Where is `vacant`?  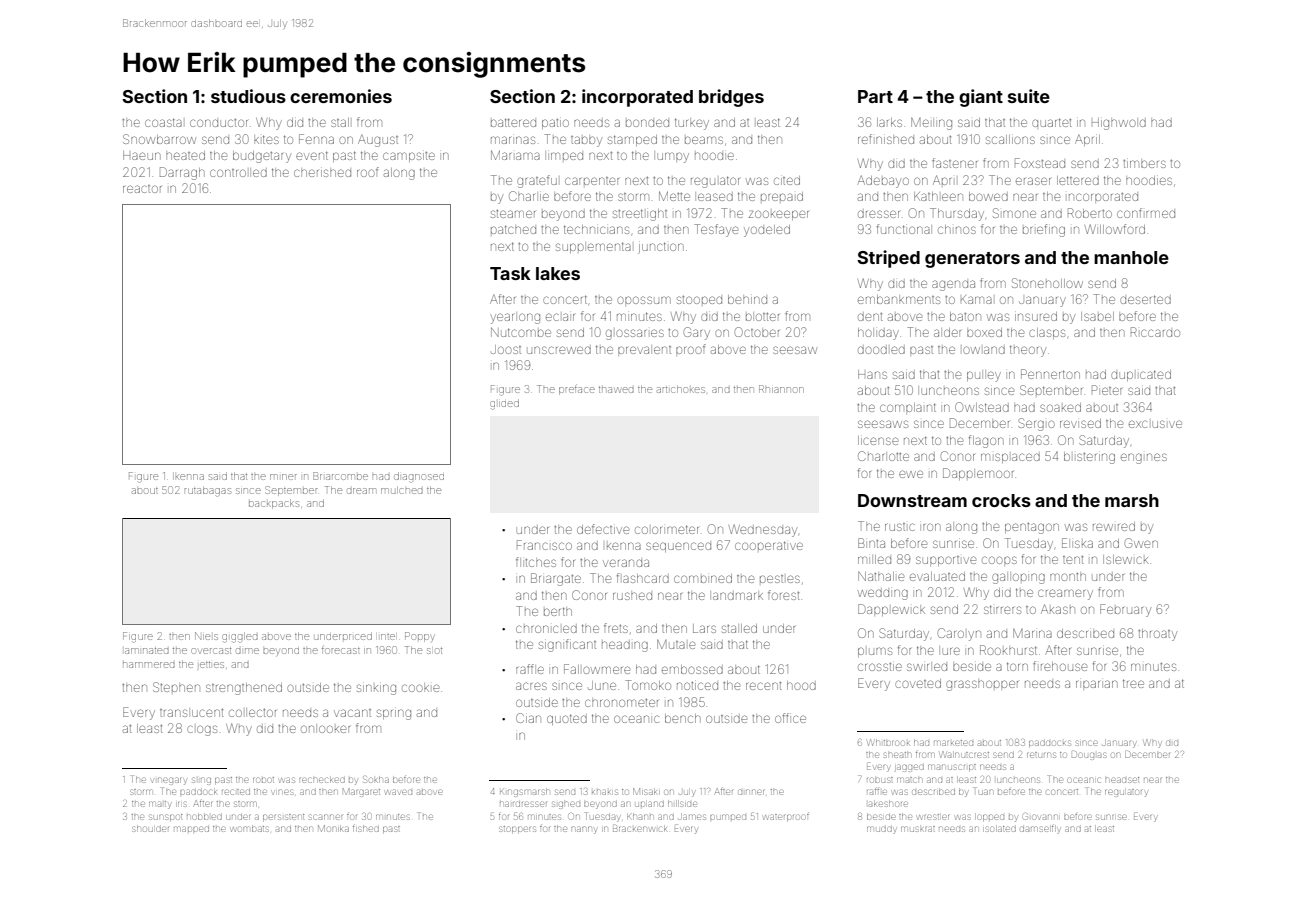
vacant is located at coordinates (352, 713).
